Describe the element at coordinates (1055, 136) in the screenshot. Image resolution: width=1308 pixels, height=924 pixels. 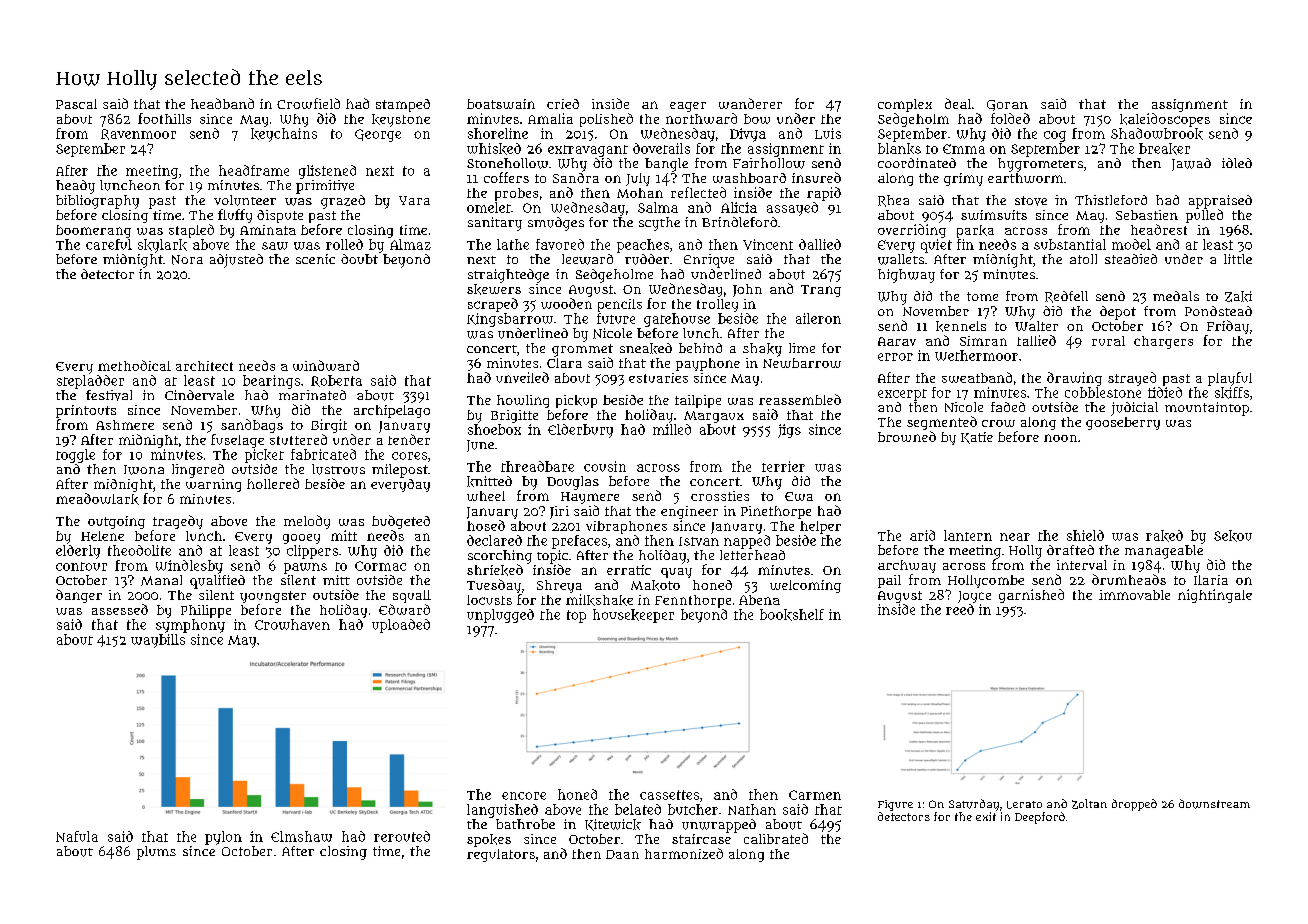
I see `cog` at that location.
